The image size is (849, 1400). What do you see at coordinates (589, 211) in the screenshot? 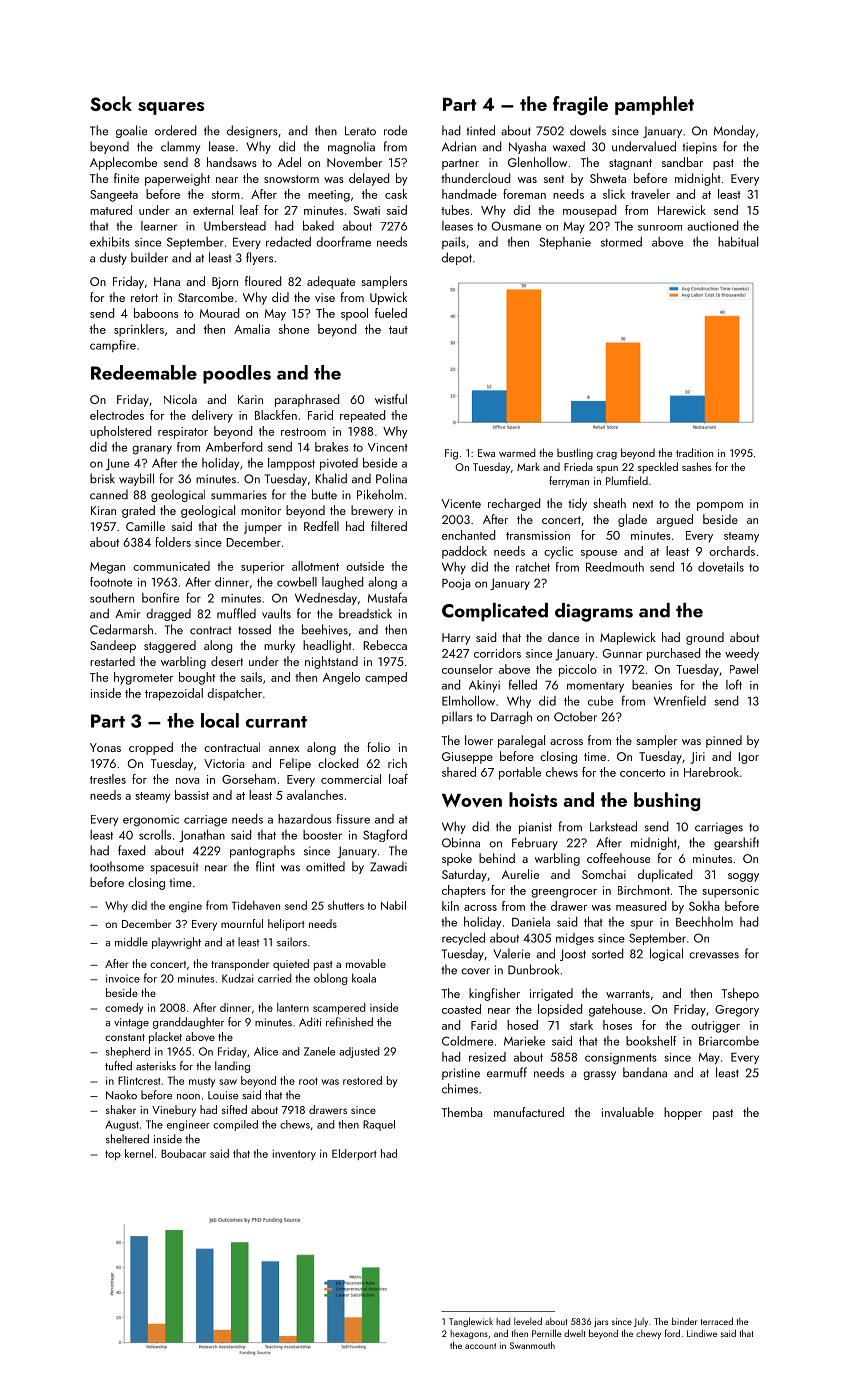
I see `mousepad` at bounding box center [589, 211].
